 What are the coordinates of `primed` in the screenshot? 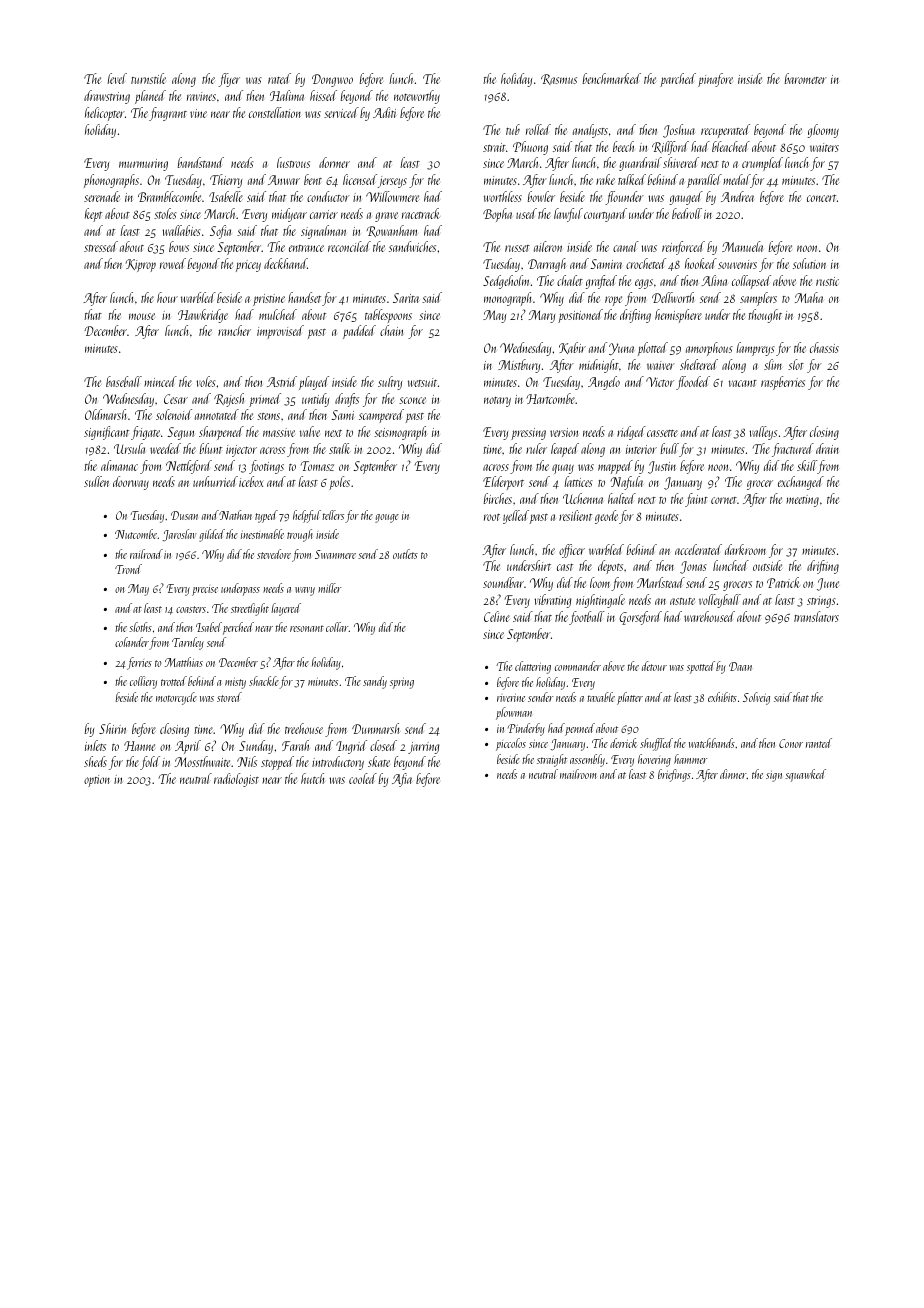 It's located at (265, 400).
